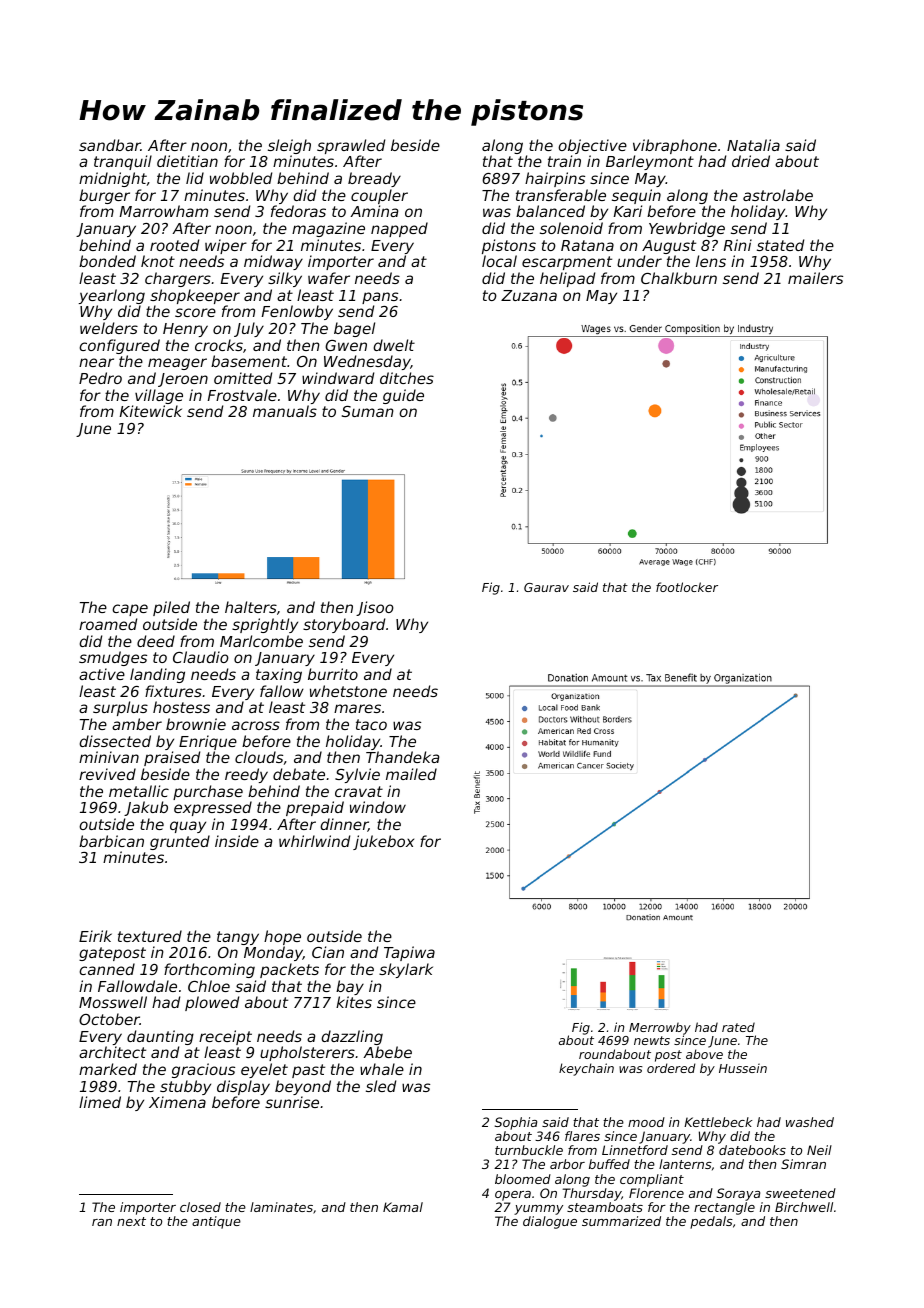 The image size is (924, 1308). What do you see at coordinates (815, 278) in the screenshot?
I see `mailers` at bounding box center [815, 278].
